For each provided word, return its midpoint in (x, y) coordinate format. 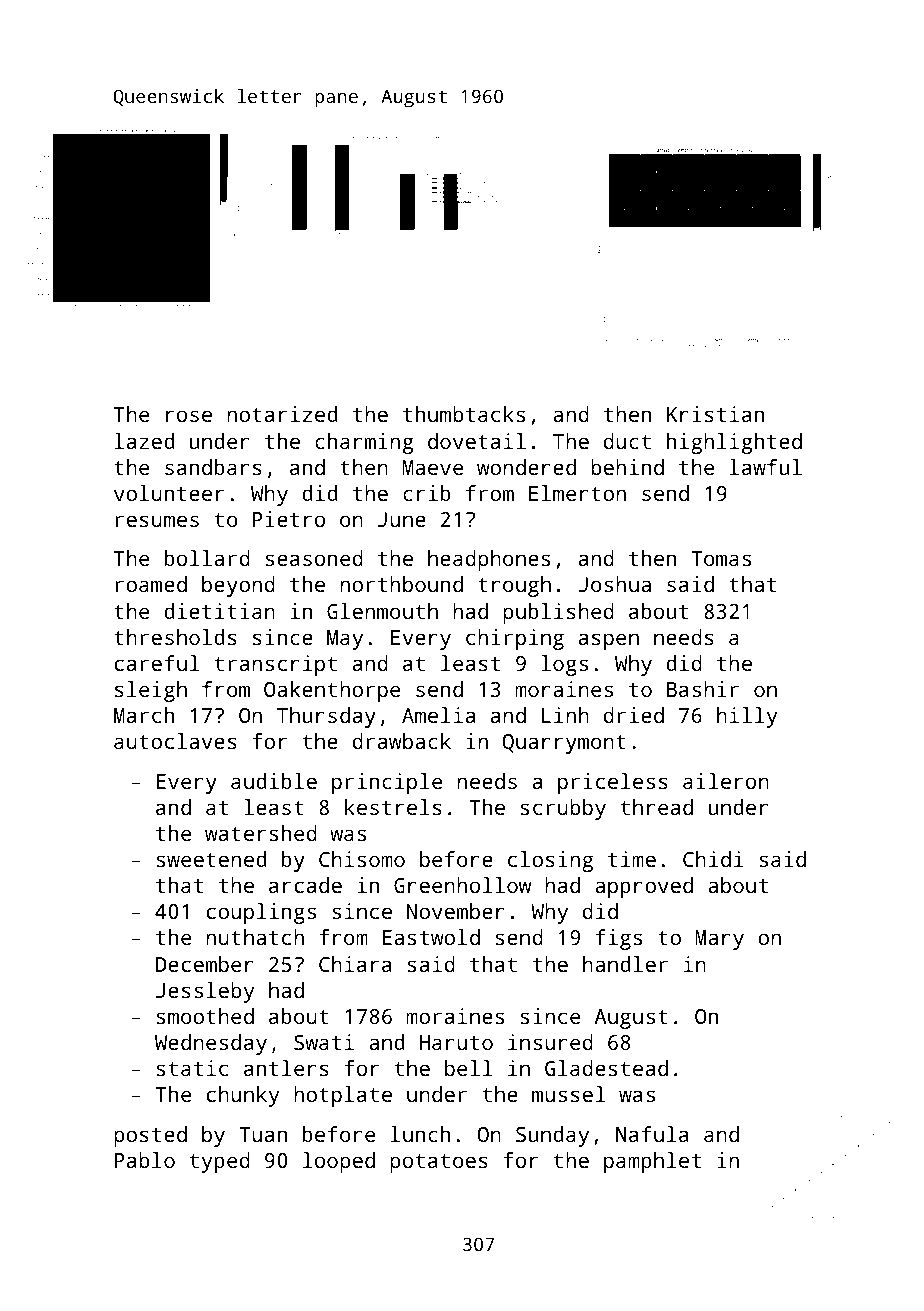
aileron (726, 781)
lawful (766, 467)
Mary (719, 940)
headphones (489, 560)
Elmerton (577, 493)
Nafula (652, 1134)
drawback (402, 741)
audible (274, 781)
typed (219, 1162)
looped (339, 1162)
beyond (238, 586)
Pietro (289, 519)
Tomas (721, 558)
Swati (324, 1042)
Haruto (456, 1042)
